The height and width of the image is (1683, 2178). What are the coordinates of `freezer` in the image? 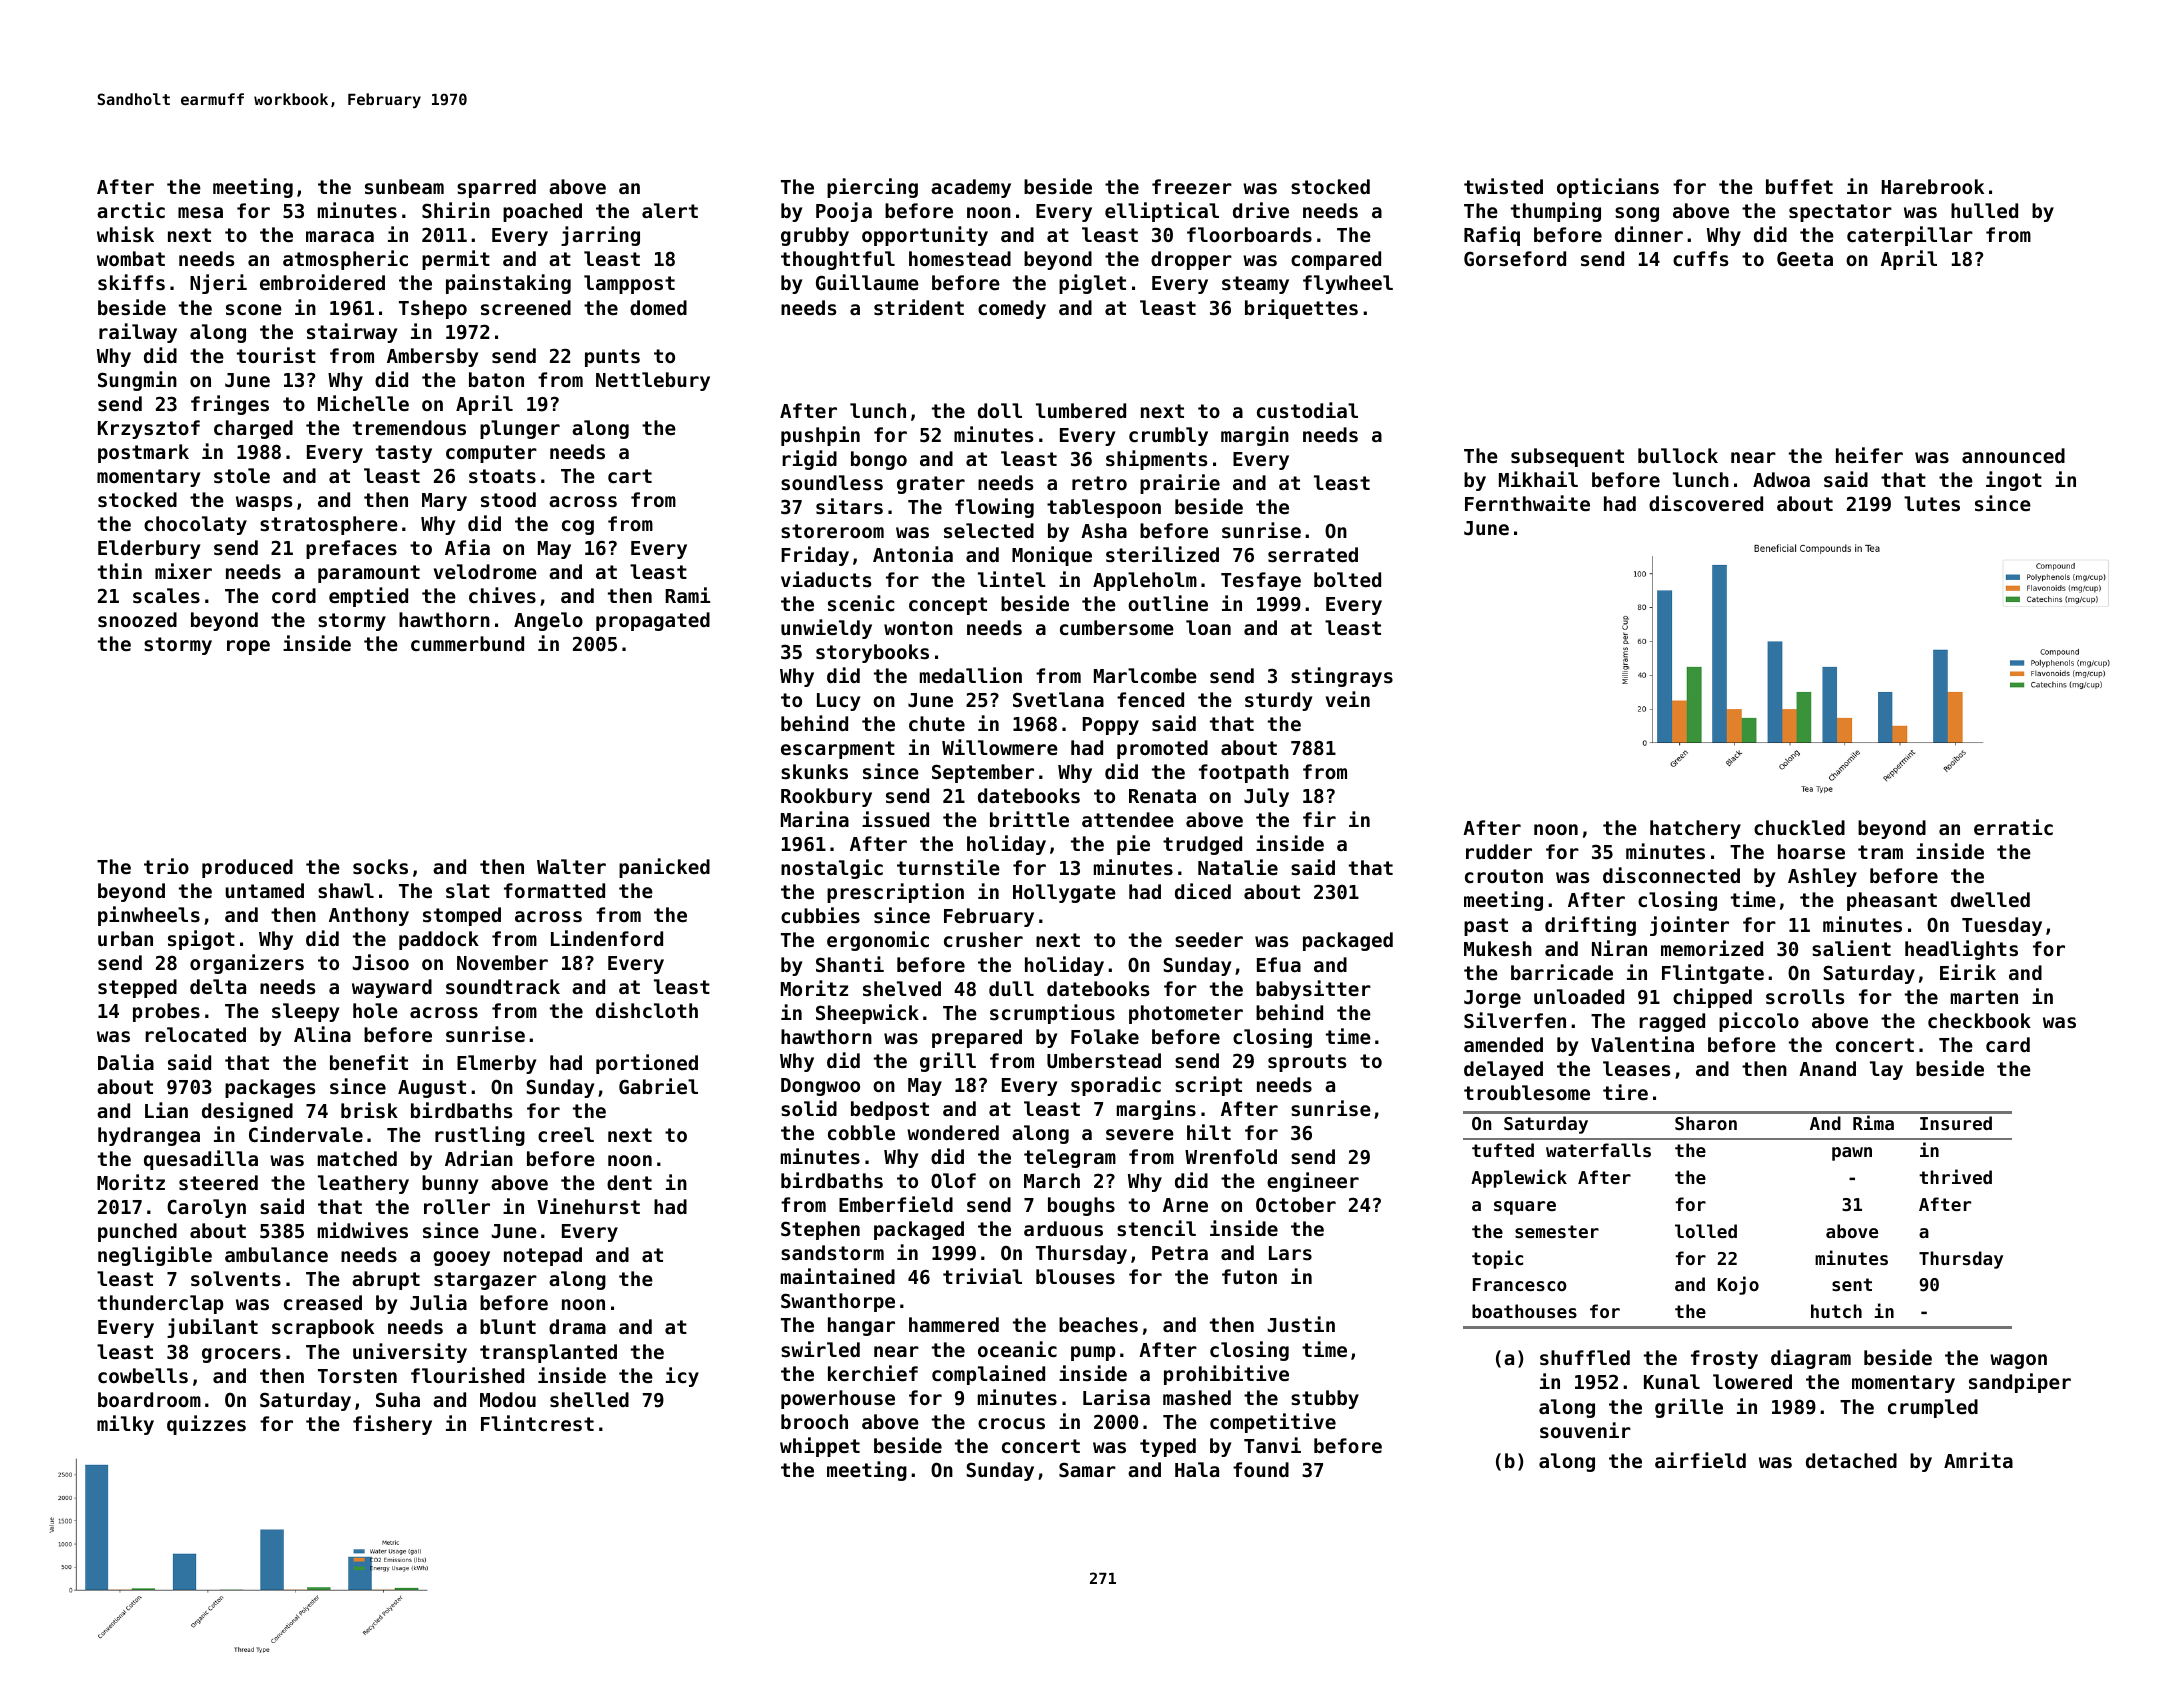 It's located at (1192, 186).
